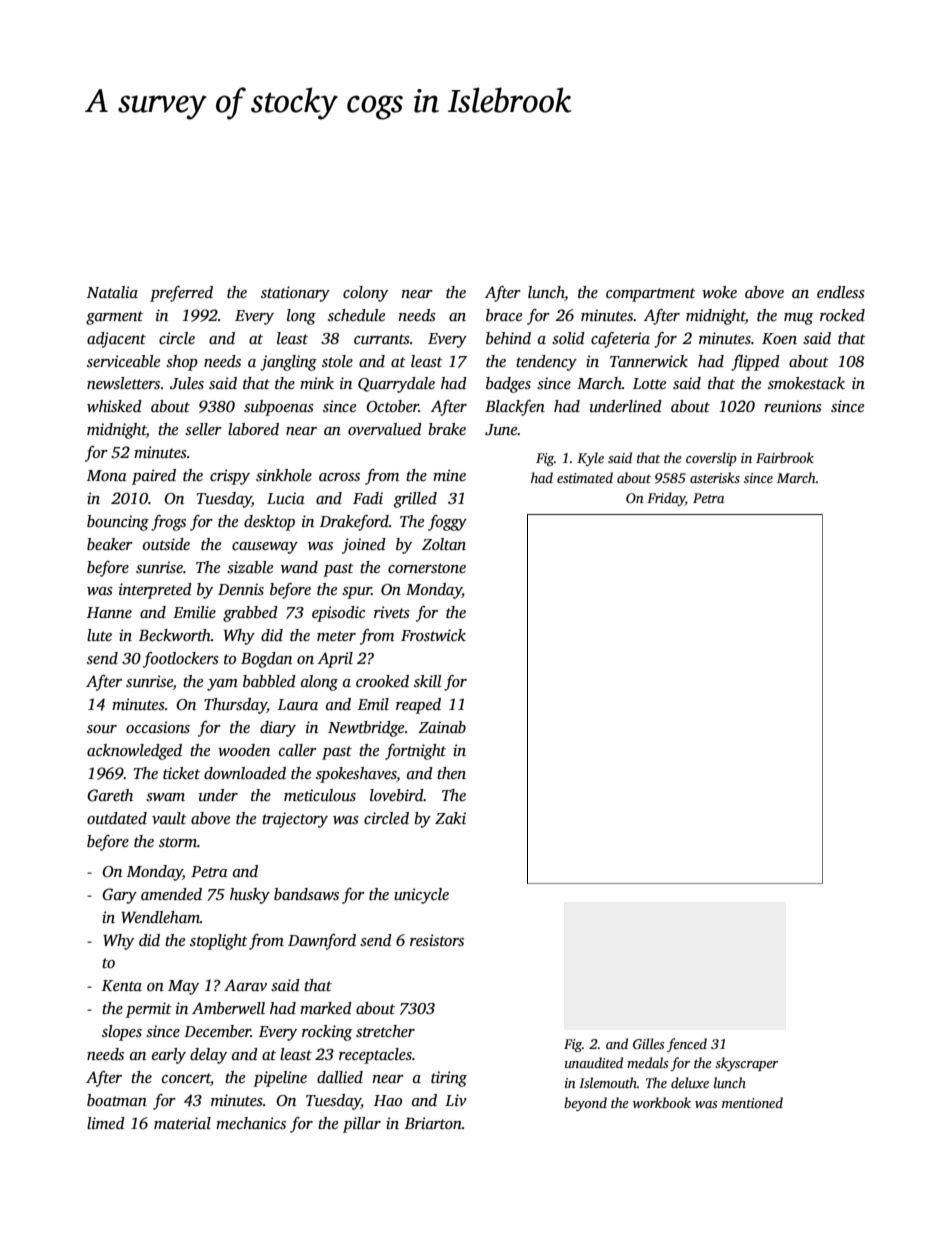 The image size is (952, 1233). What do you see at coordinates (450, 818) in the screenshot?
I see `Zaki` at bounding box center [450, 818].
